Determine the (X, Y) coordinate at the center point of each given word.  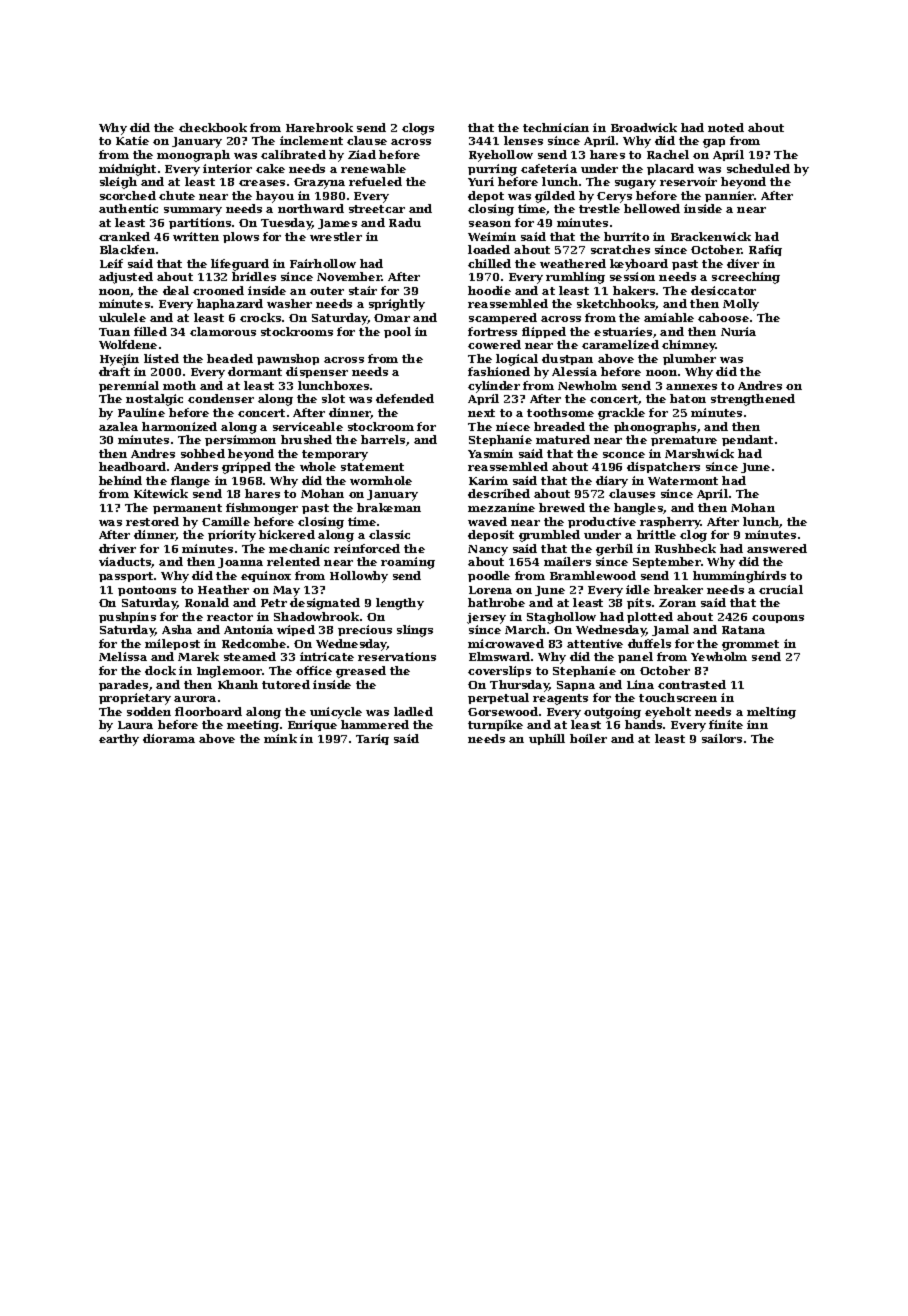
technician (556, 127)
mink (280, 738)
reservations (397, 656)
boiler (588, 738)
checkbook (213, 127)
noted (726, 127)
